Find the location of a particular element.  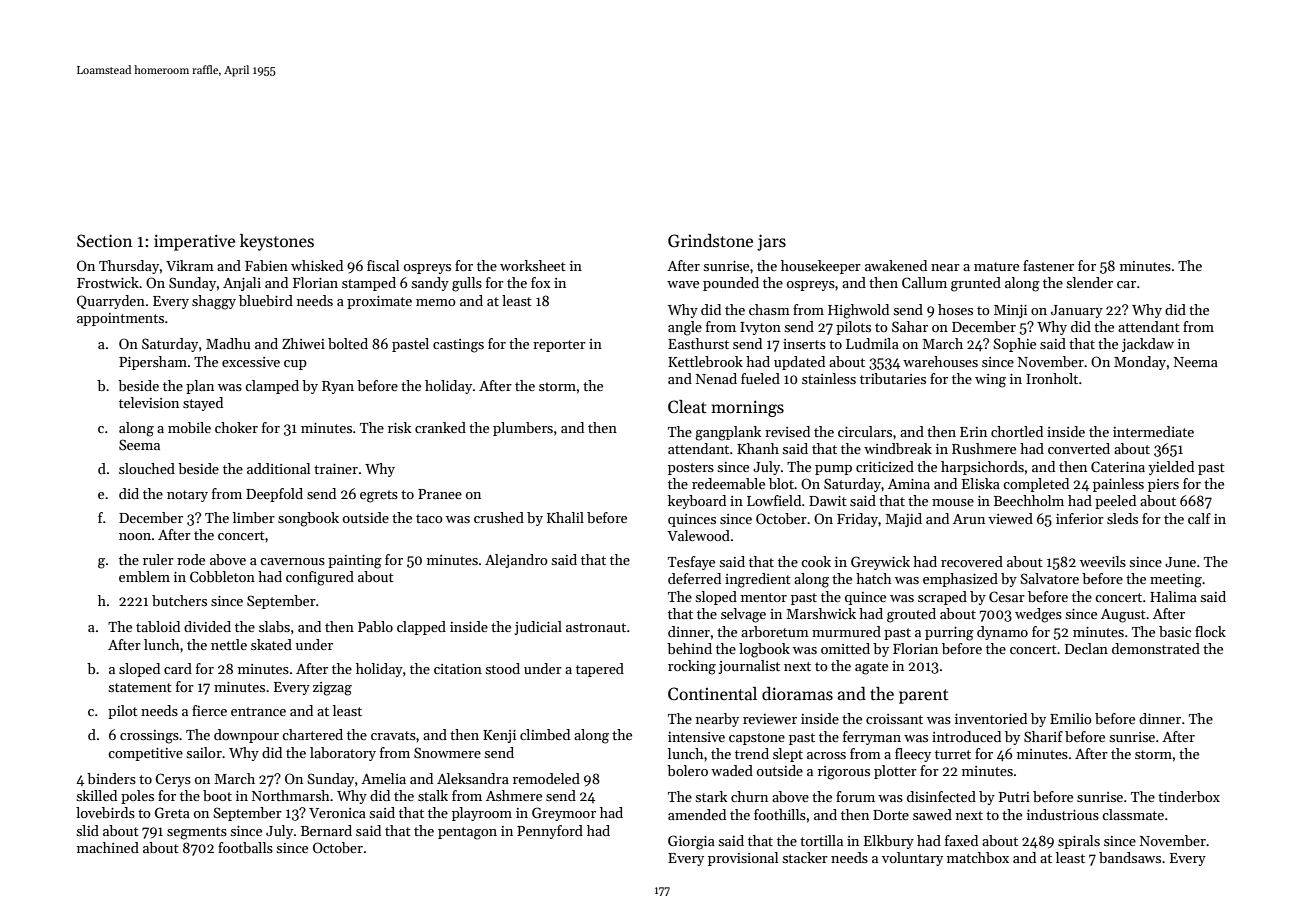

Declan is located at coordinates (1086, 648).
